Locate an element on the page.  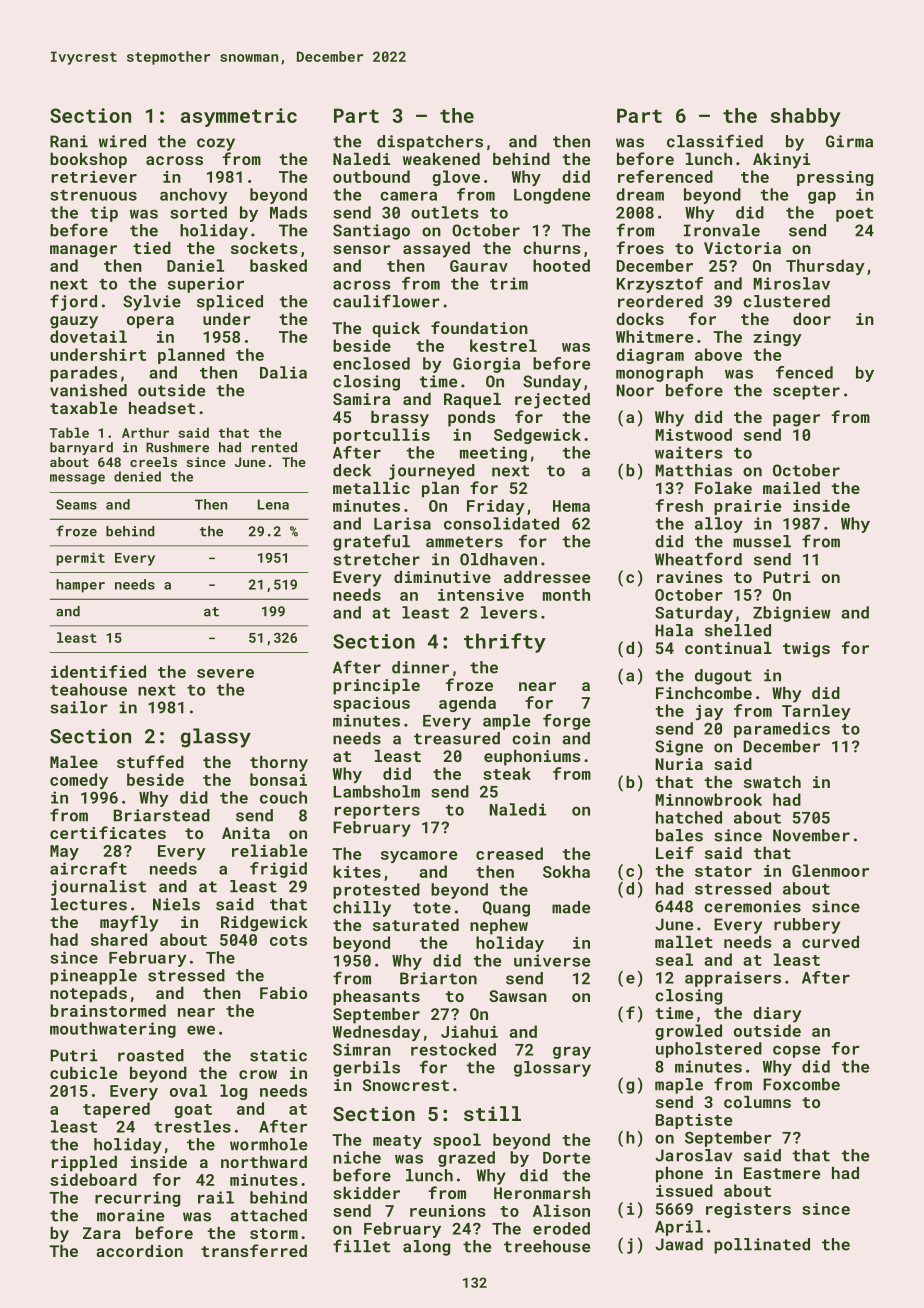
Sokha is located at coordinates (566, 871).
